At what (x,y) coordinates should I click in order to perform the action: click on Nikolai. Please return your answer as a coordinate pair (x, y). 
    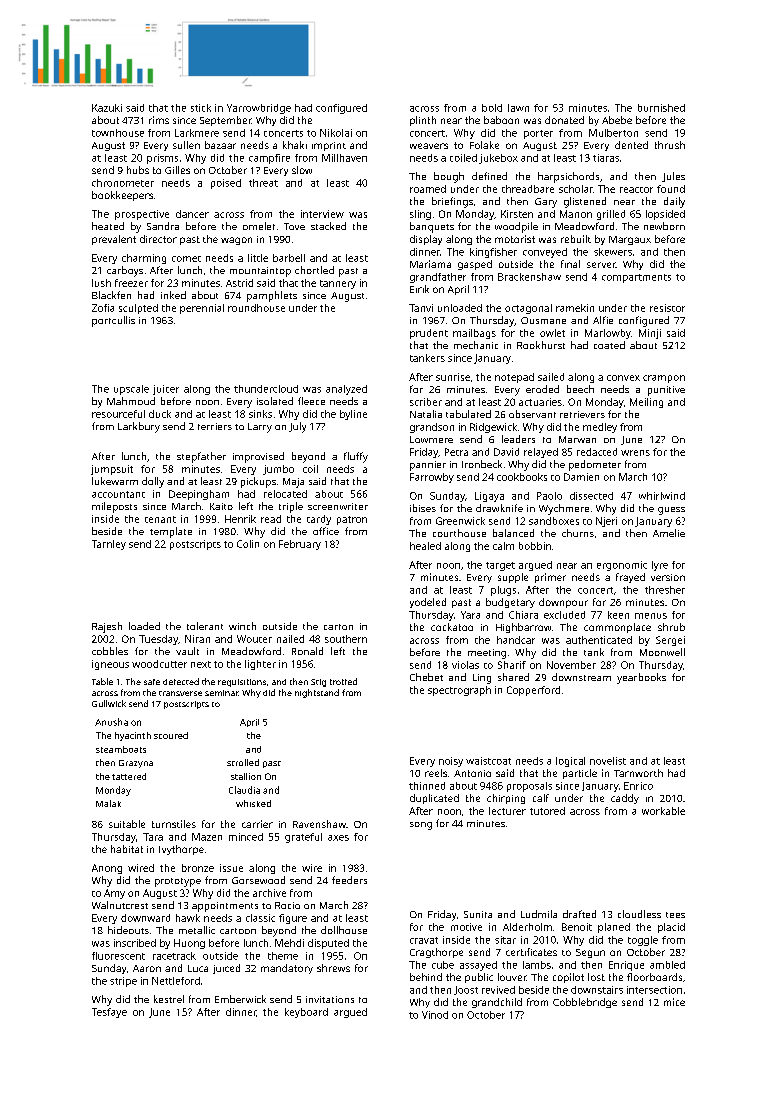
    Looking at the image, I should click on (336, 133).
